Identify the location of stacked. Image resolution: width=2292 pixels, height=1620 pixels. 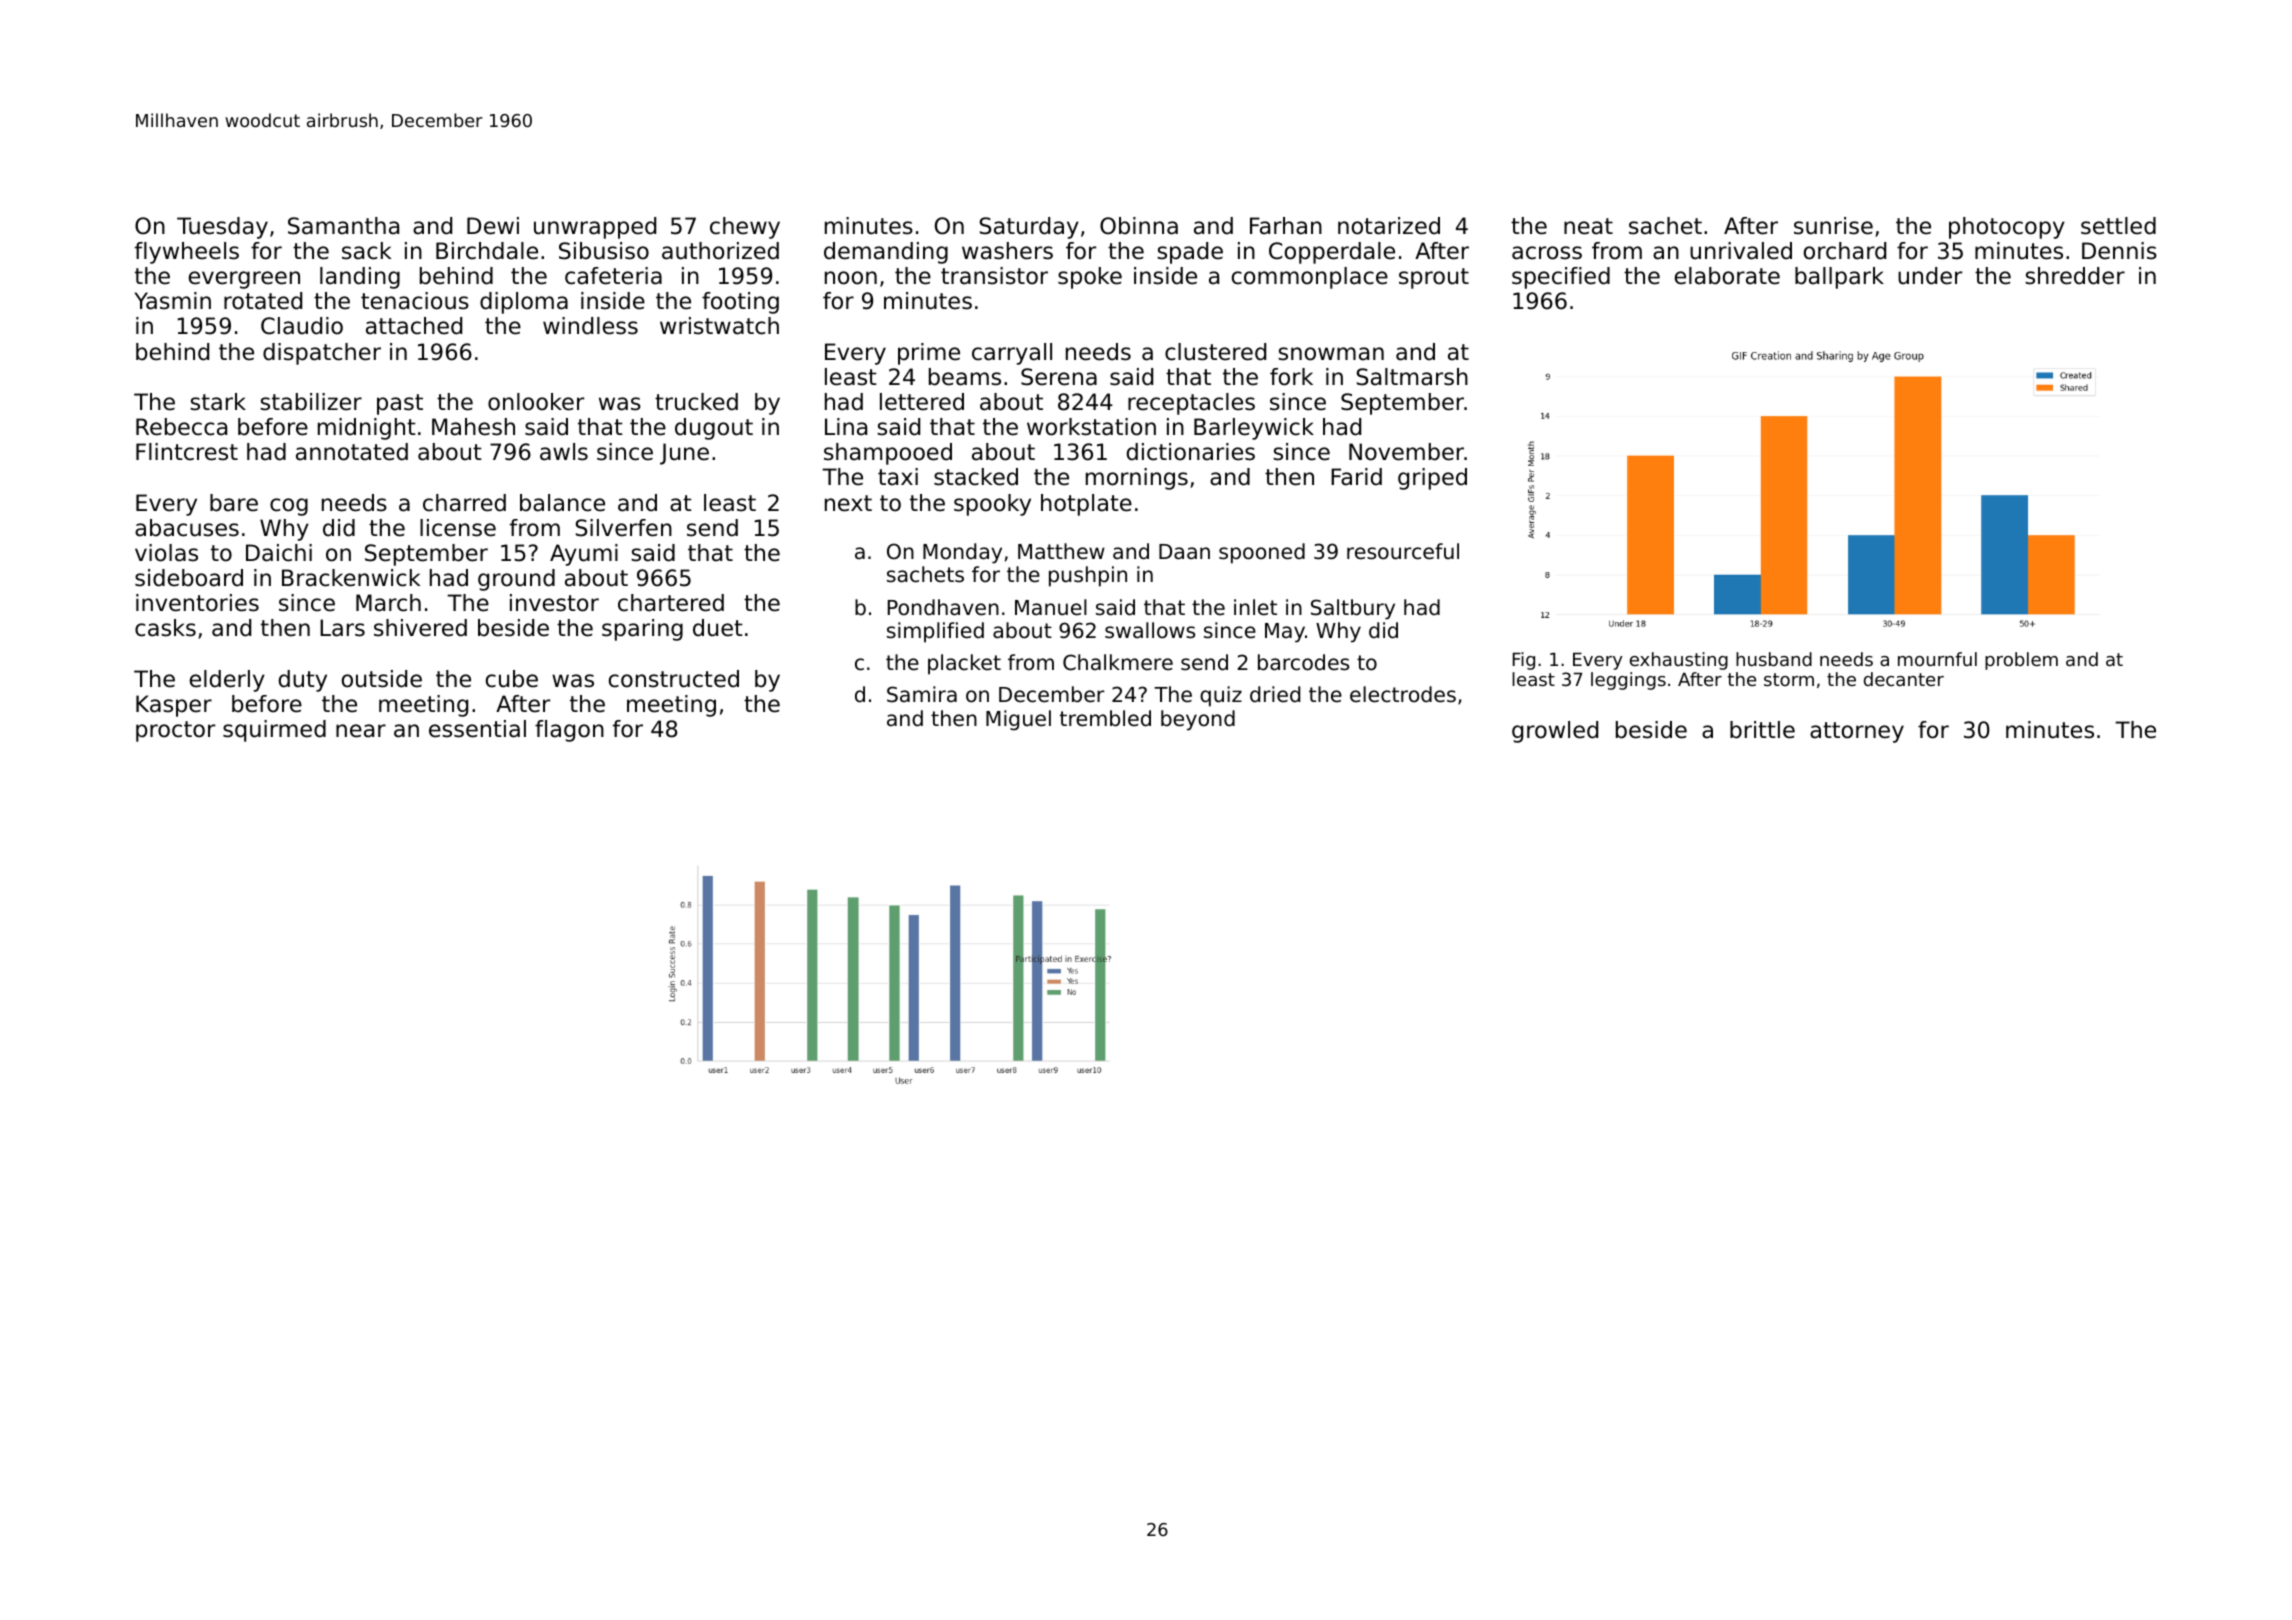
(976, 477).
